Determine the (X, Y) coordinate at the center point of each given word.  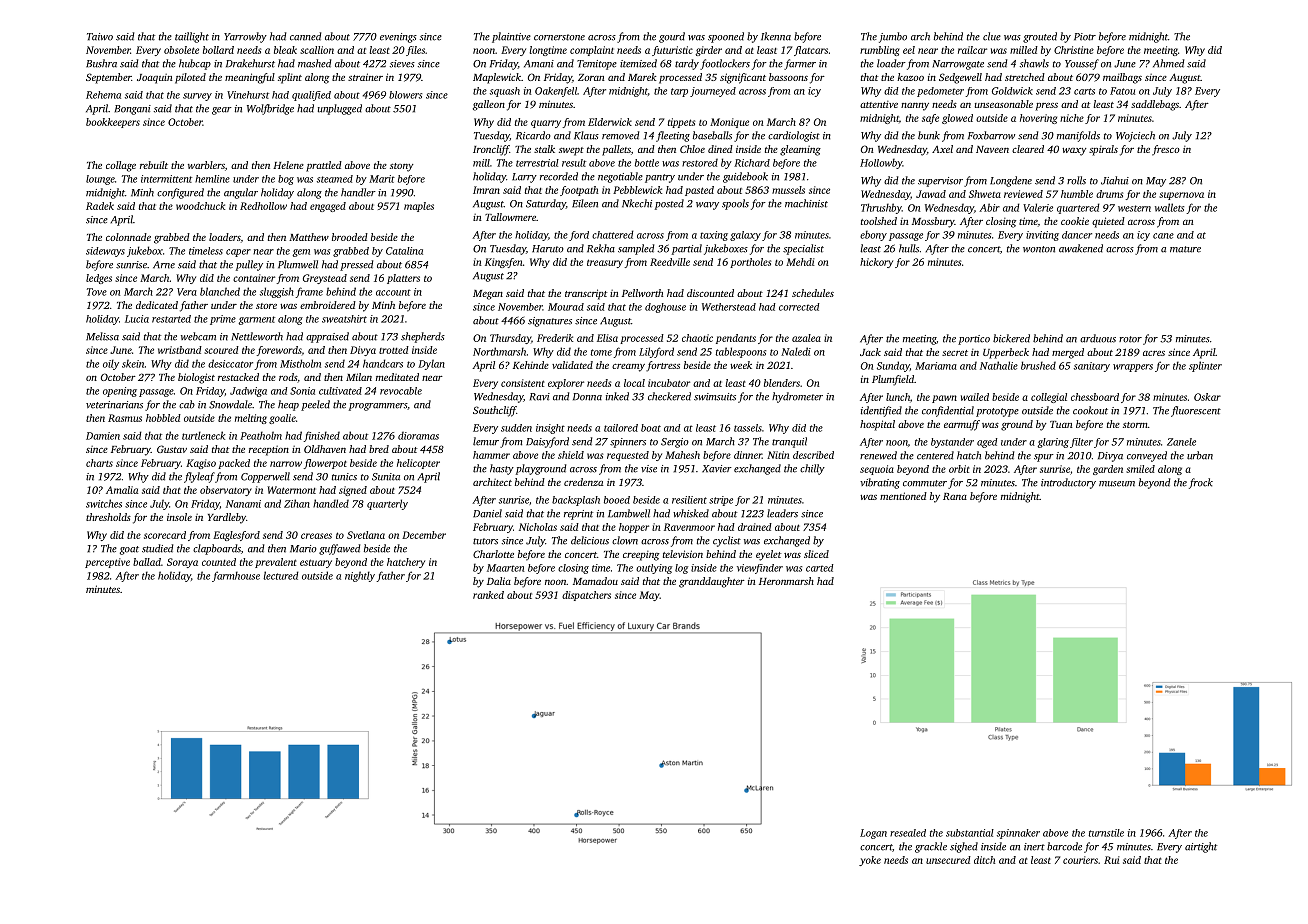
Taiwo (100, 37)
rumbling (880, 51)
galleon (489, 105)
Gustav (172, 449)
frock (1201, 483)
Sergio (675, 443)
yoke (870, 861)
